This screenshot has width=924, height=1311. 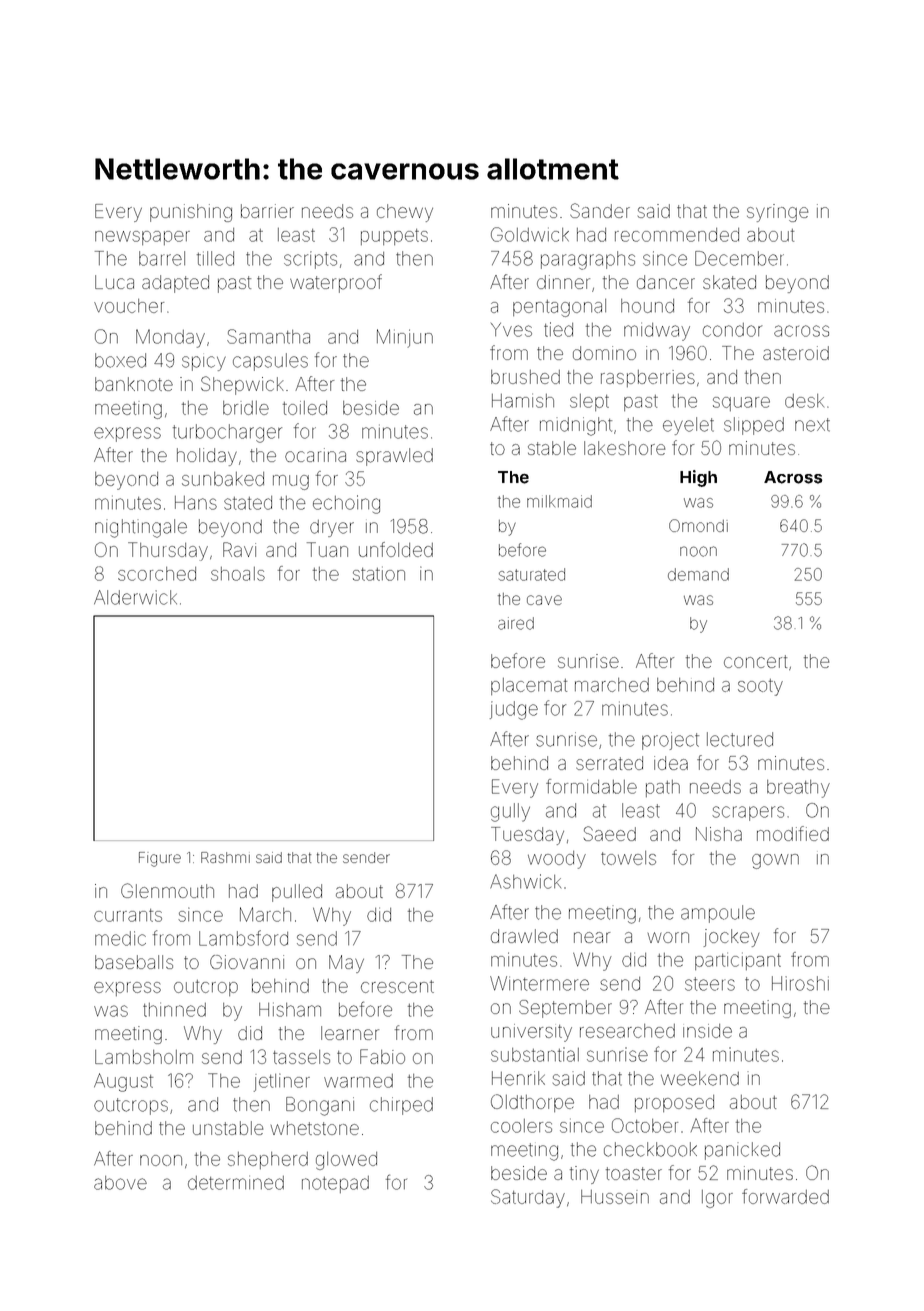 What do you see at coordinates (134, 384) in the screenshot?
I see `banknote` at bounding box center [134, 384].
